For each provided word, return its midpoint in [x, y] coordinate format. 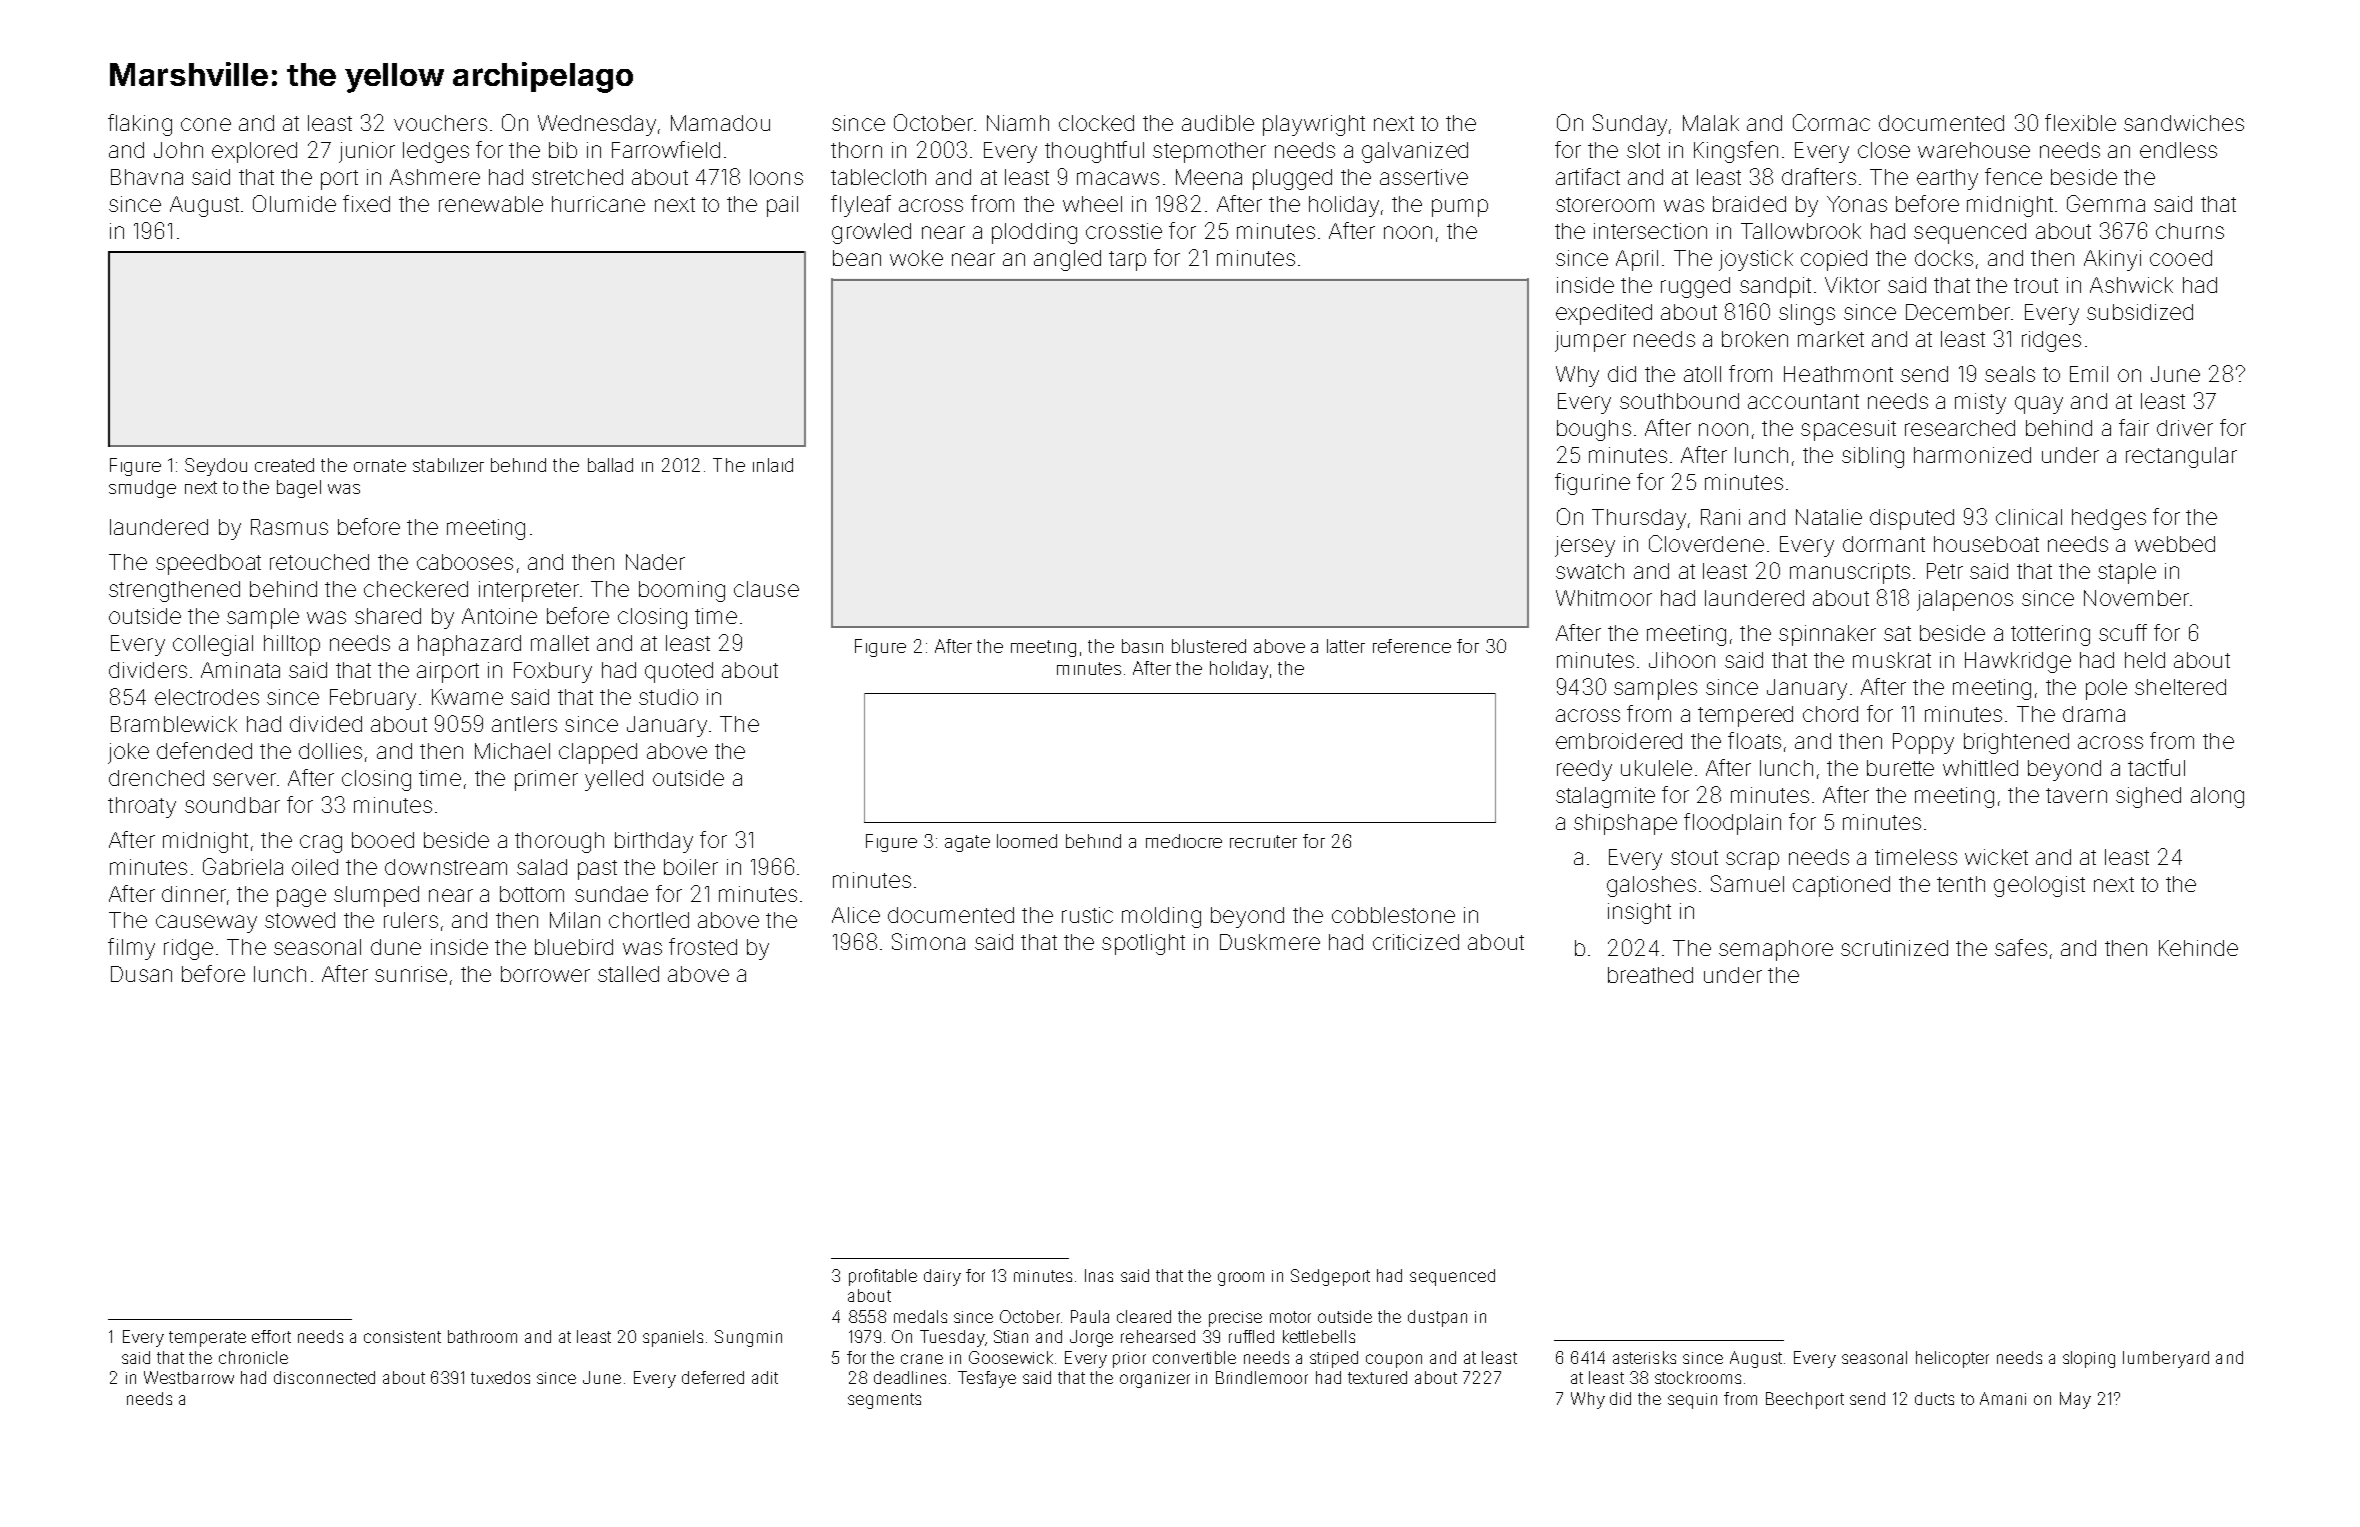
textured [1377, 1377]
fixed [366, 203]
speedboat [208, 564]
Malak [1711, 123]
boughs [1594, 430]
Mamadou [720, 123]
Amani [2003, 1398]
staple [2127, 573]
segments [884, 1401]
